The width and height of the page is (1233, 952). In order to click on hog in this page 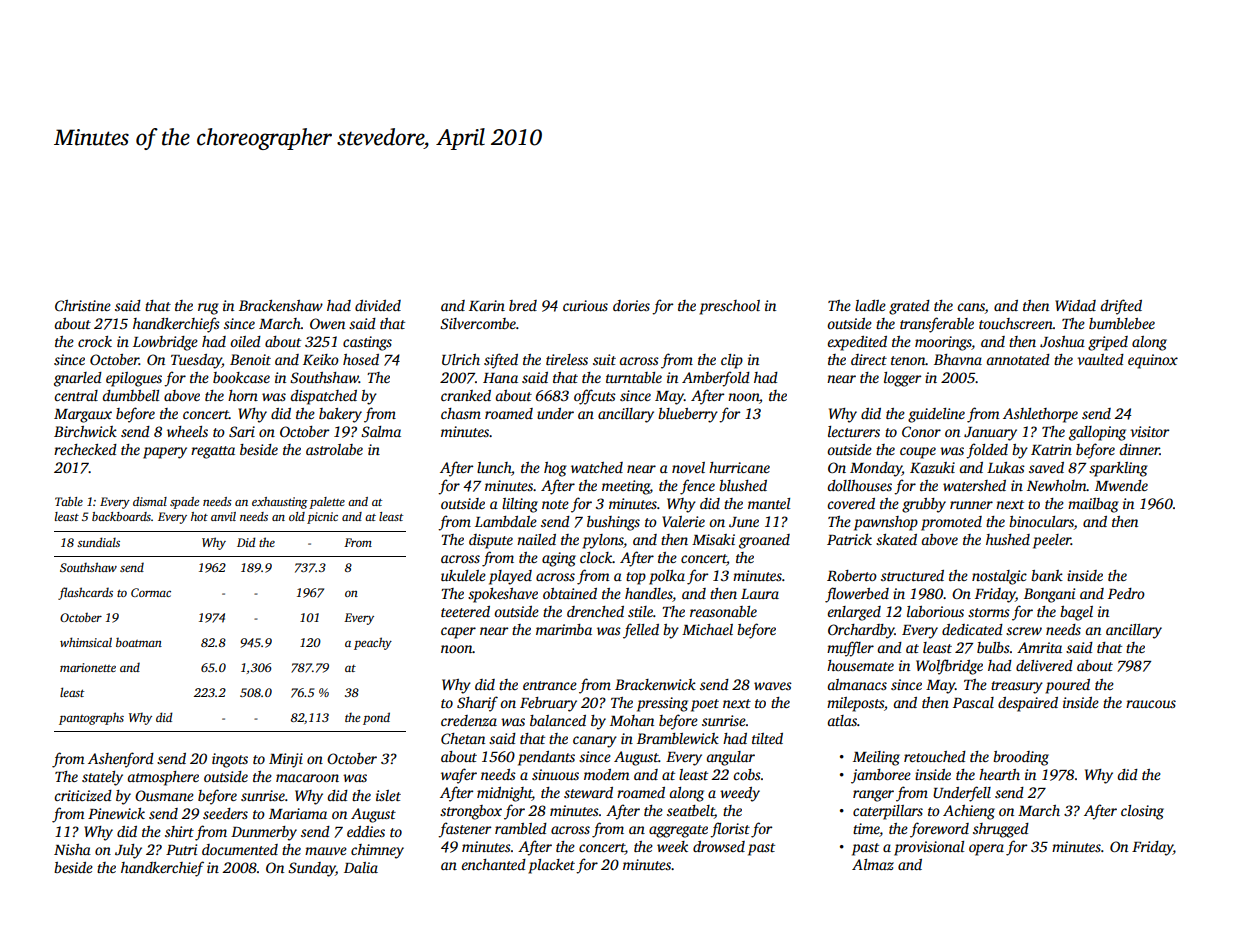, I will do `click(555, 469)`.
